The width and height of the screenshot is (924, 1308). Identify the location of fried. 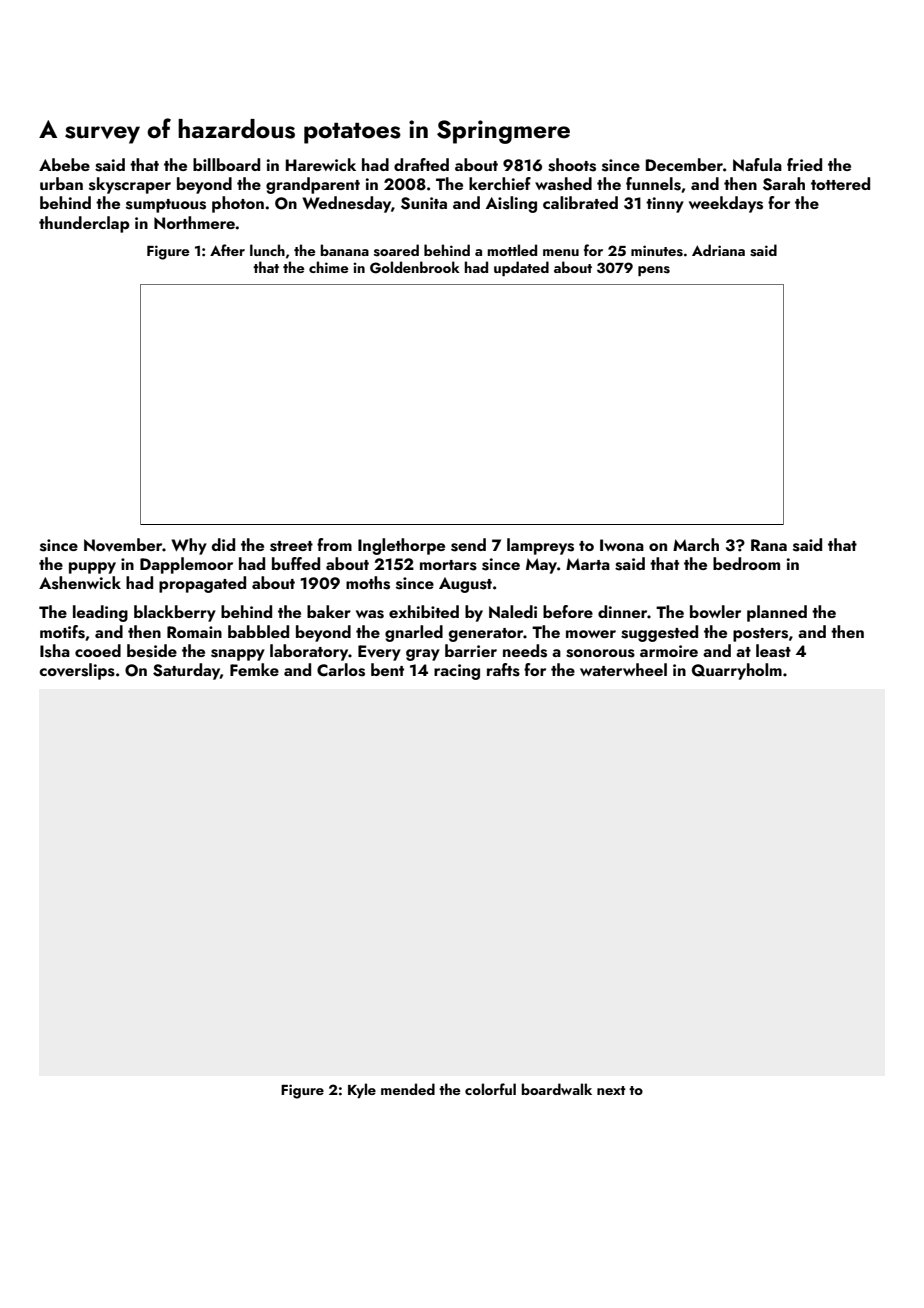
(804, 164).
